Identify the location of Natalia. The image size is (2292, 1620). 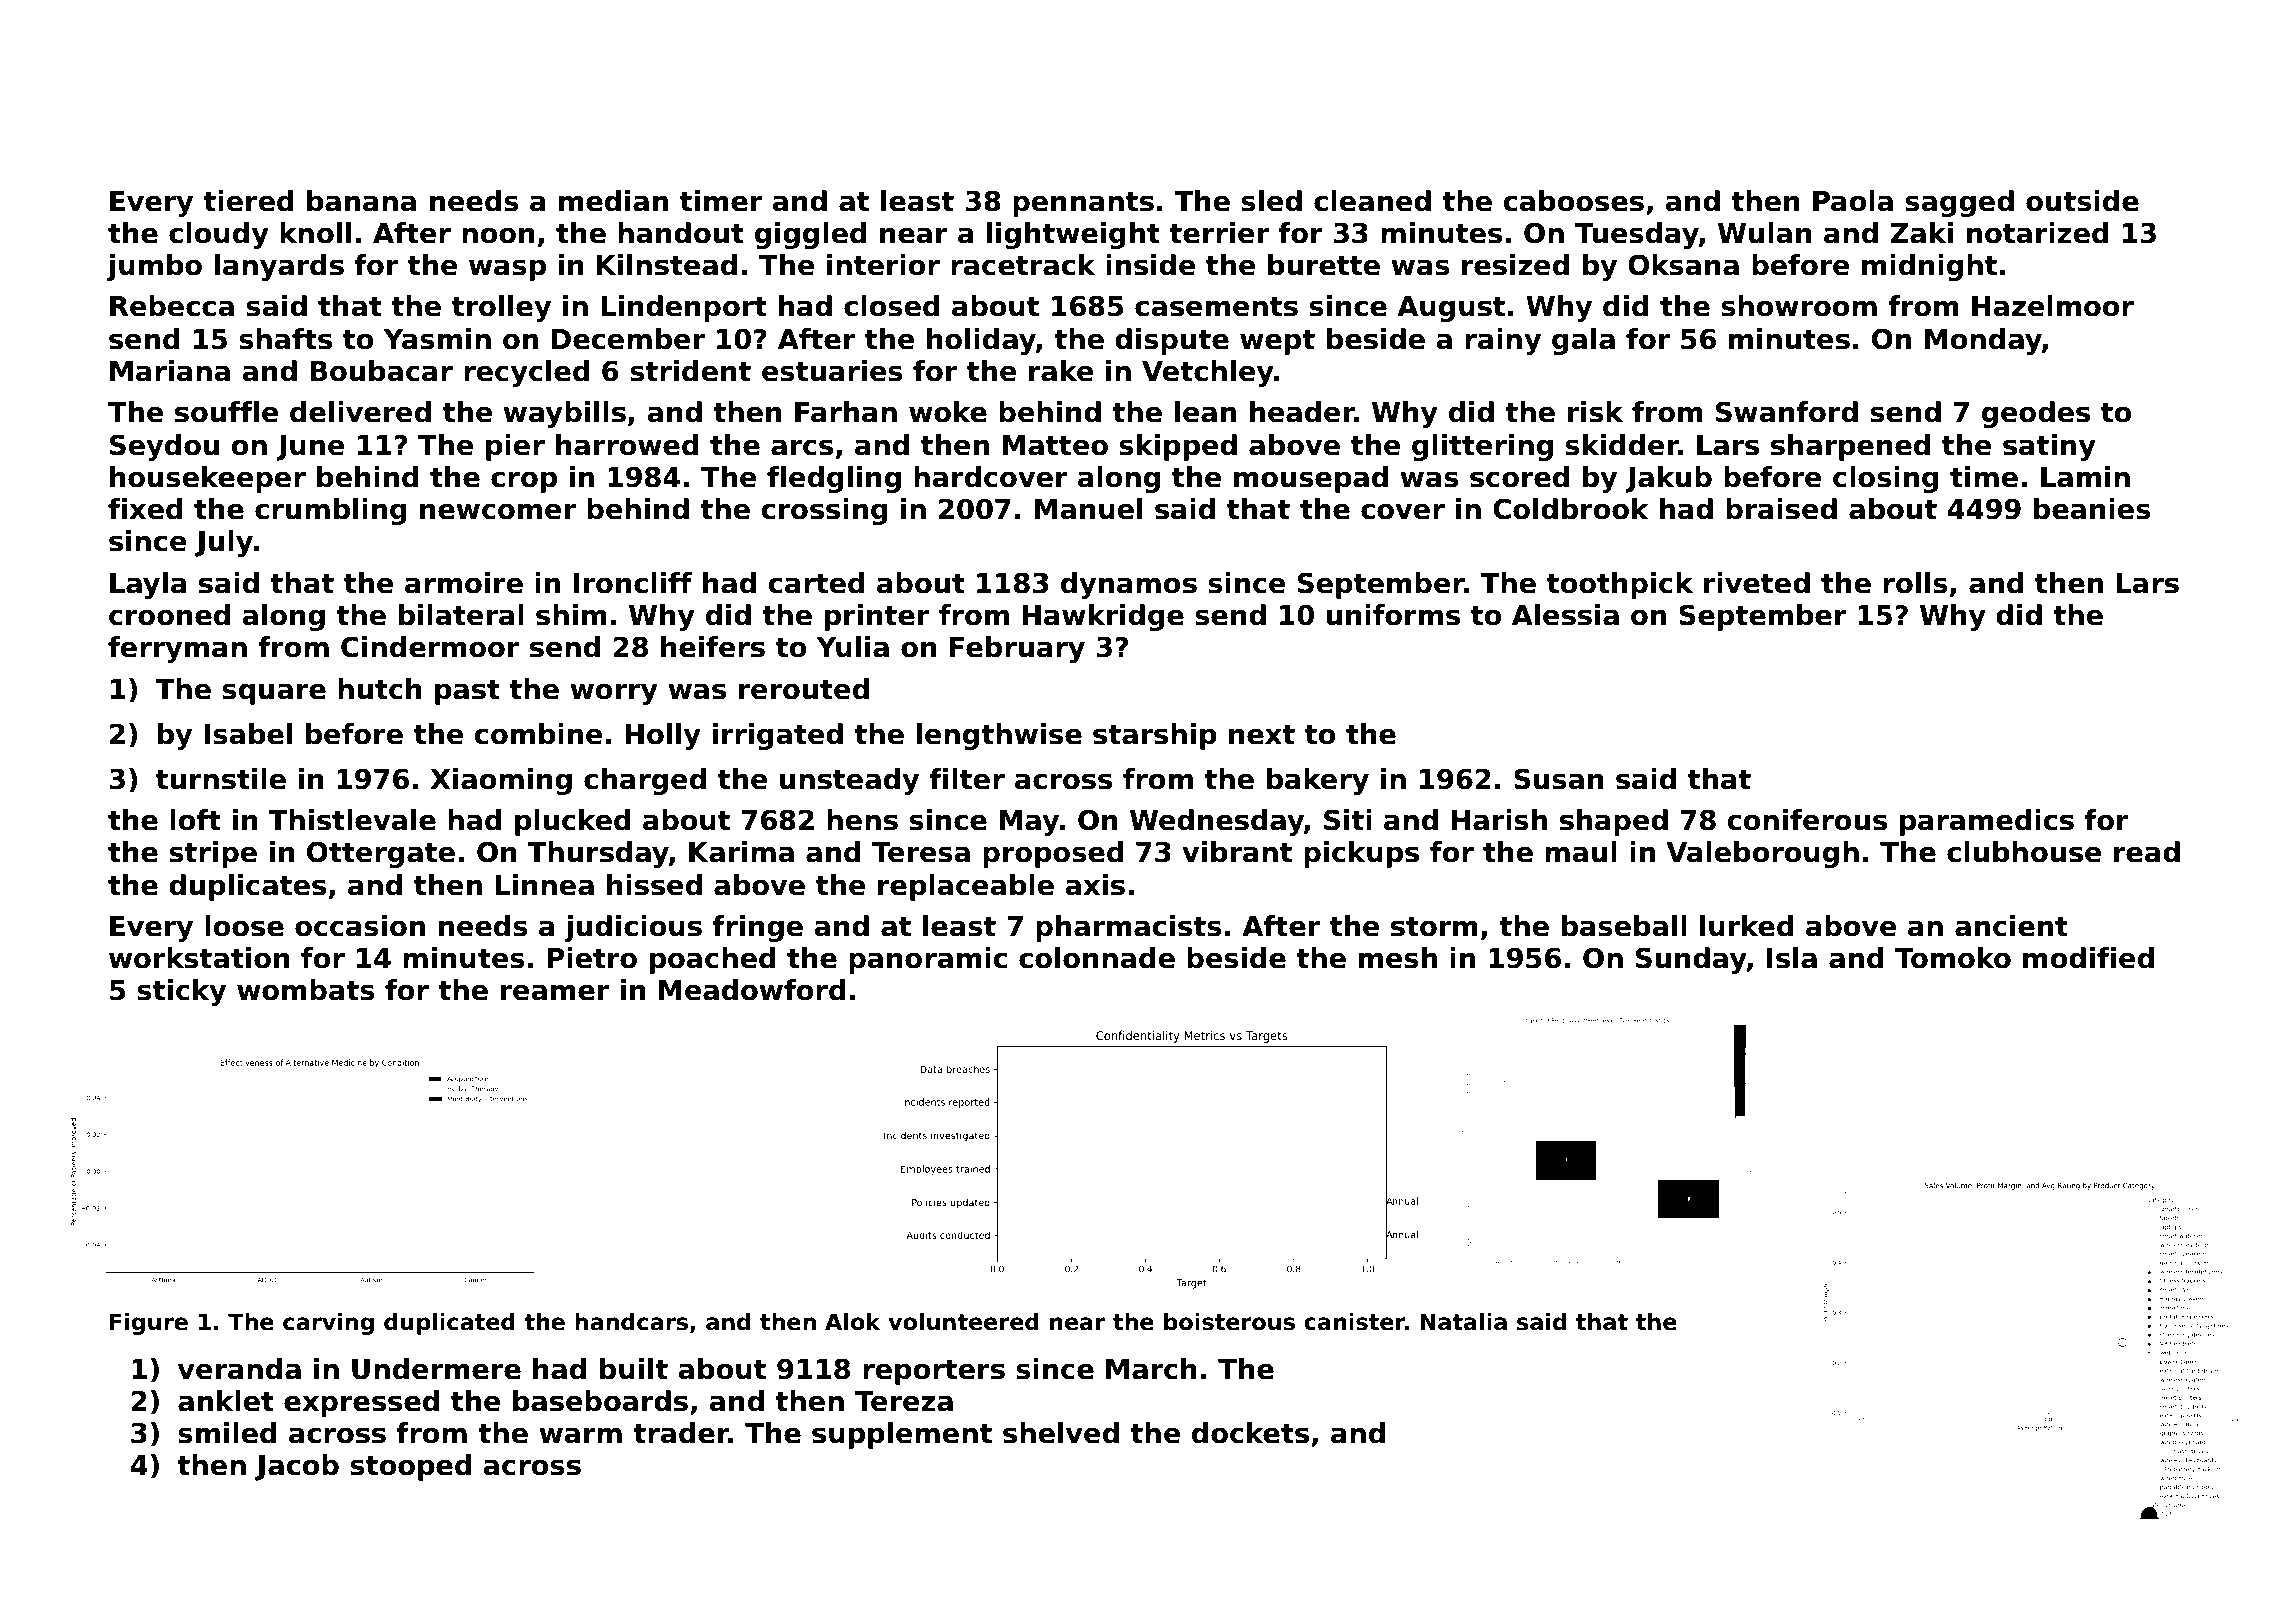
(1463, 1322).
